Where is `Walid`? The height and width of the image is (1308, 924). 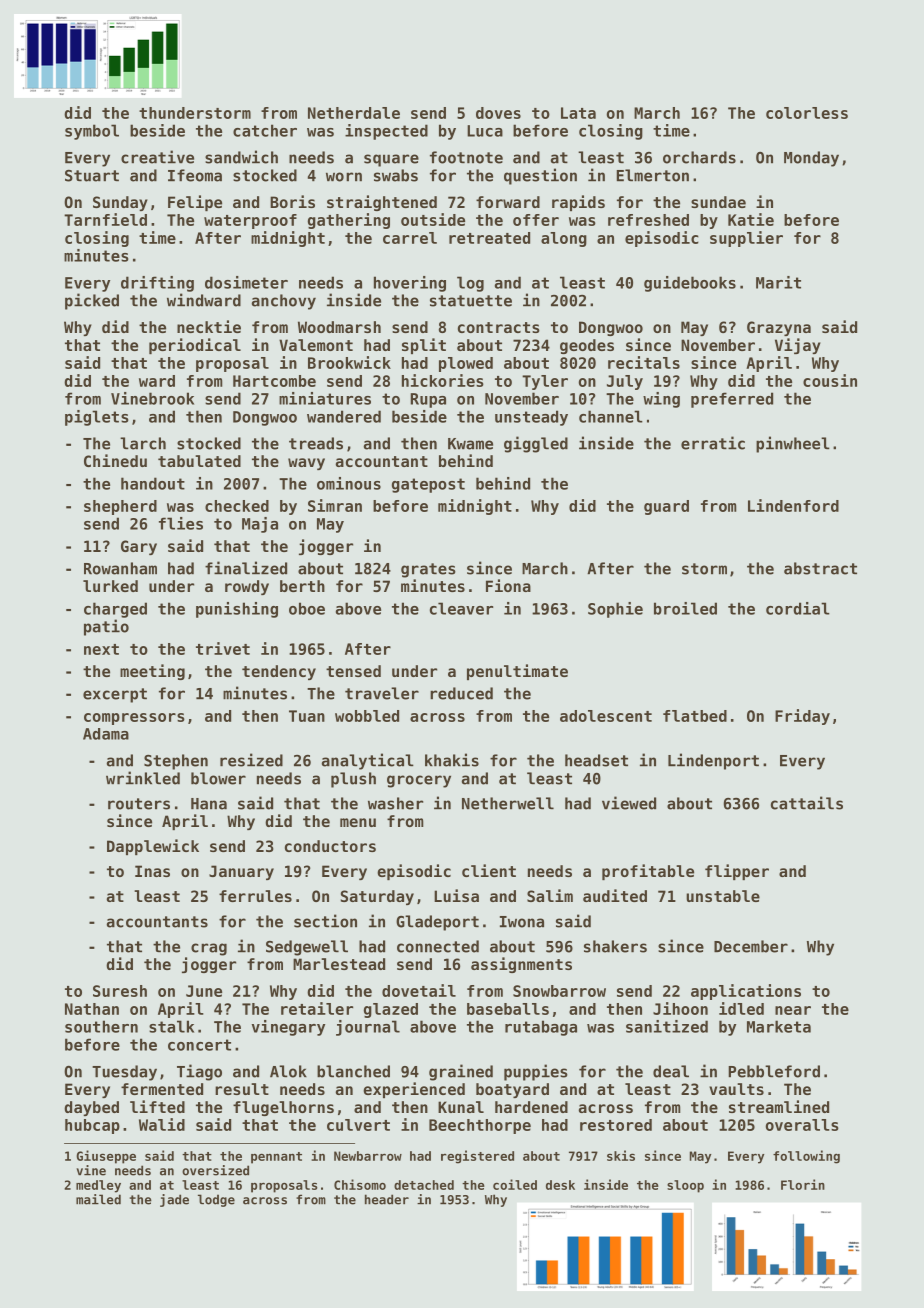
Walid is located at coordinates (162, 1124).
